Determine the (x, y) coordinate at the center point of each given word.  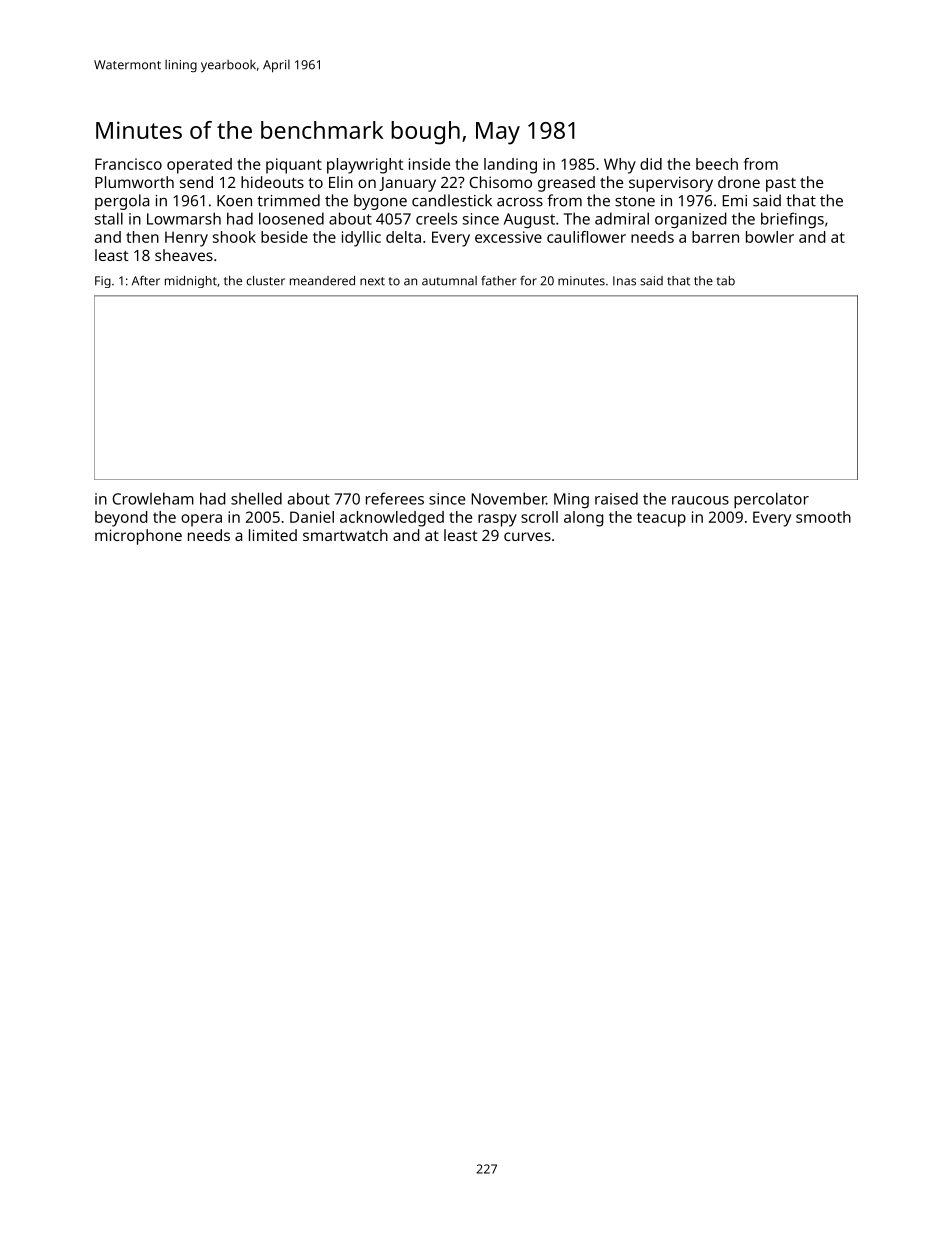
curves (527, 536)
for (528, 281)
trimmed (288, 200)
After (146, 281)
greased (566, 184)
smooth (823, 517)
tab (726, 281)
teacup (661, 519)
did (651, 164)
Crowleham (153, 498)
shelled (256, 498)
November (509, 498)
